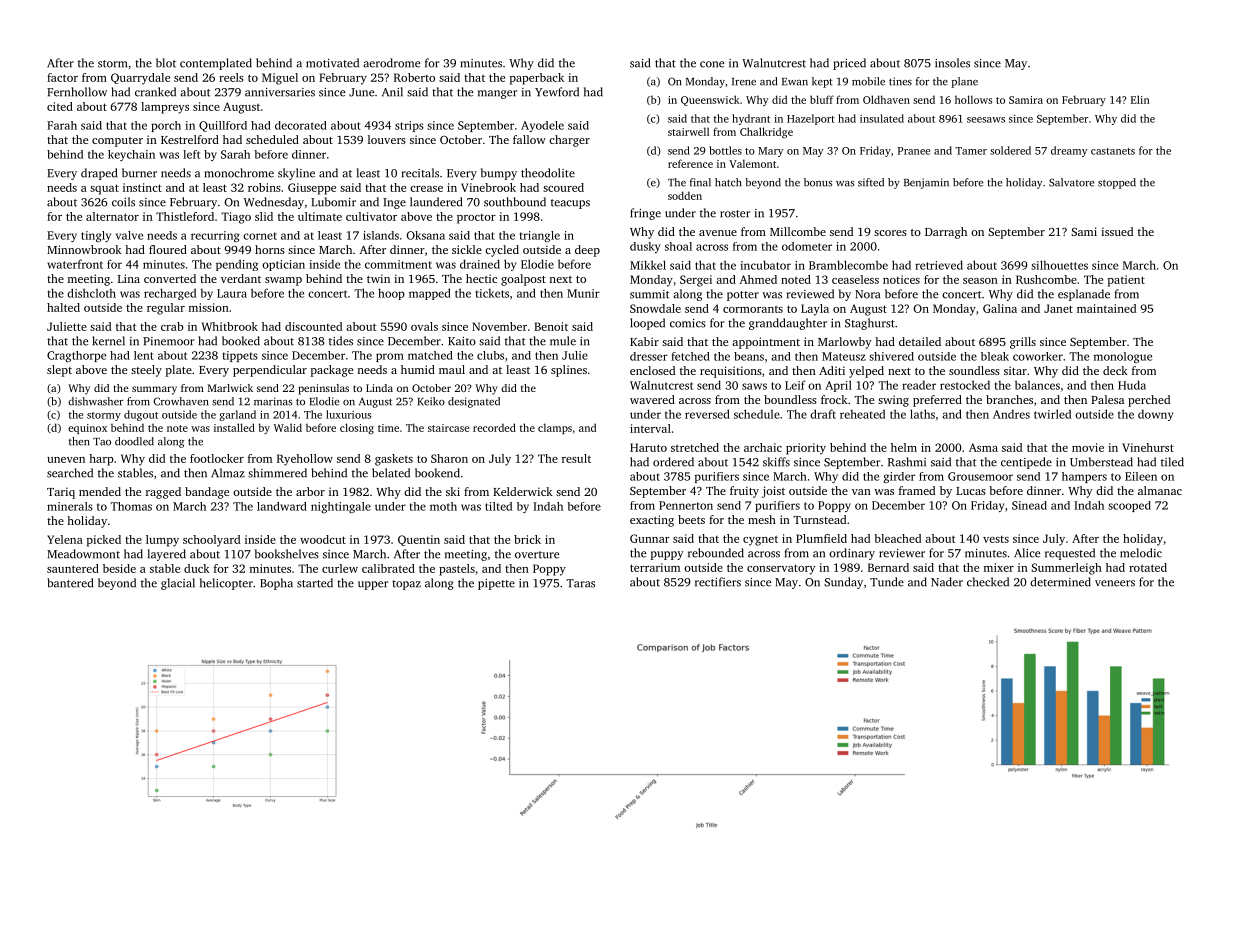  Describe the element at coordinates (1052, 414) in the screenshot. I see `twirled` at that location.
